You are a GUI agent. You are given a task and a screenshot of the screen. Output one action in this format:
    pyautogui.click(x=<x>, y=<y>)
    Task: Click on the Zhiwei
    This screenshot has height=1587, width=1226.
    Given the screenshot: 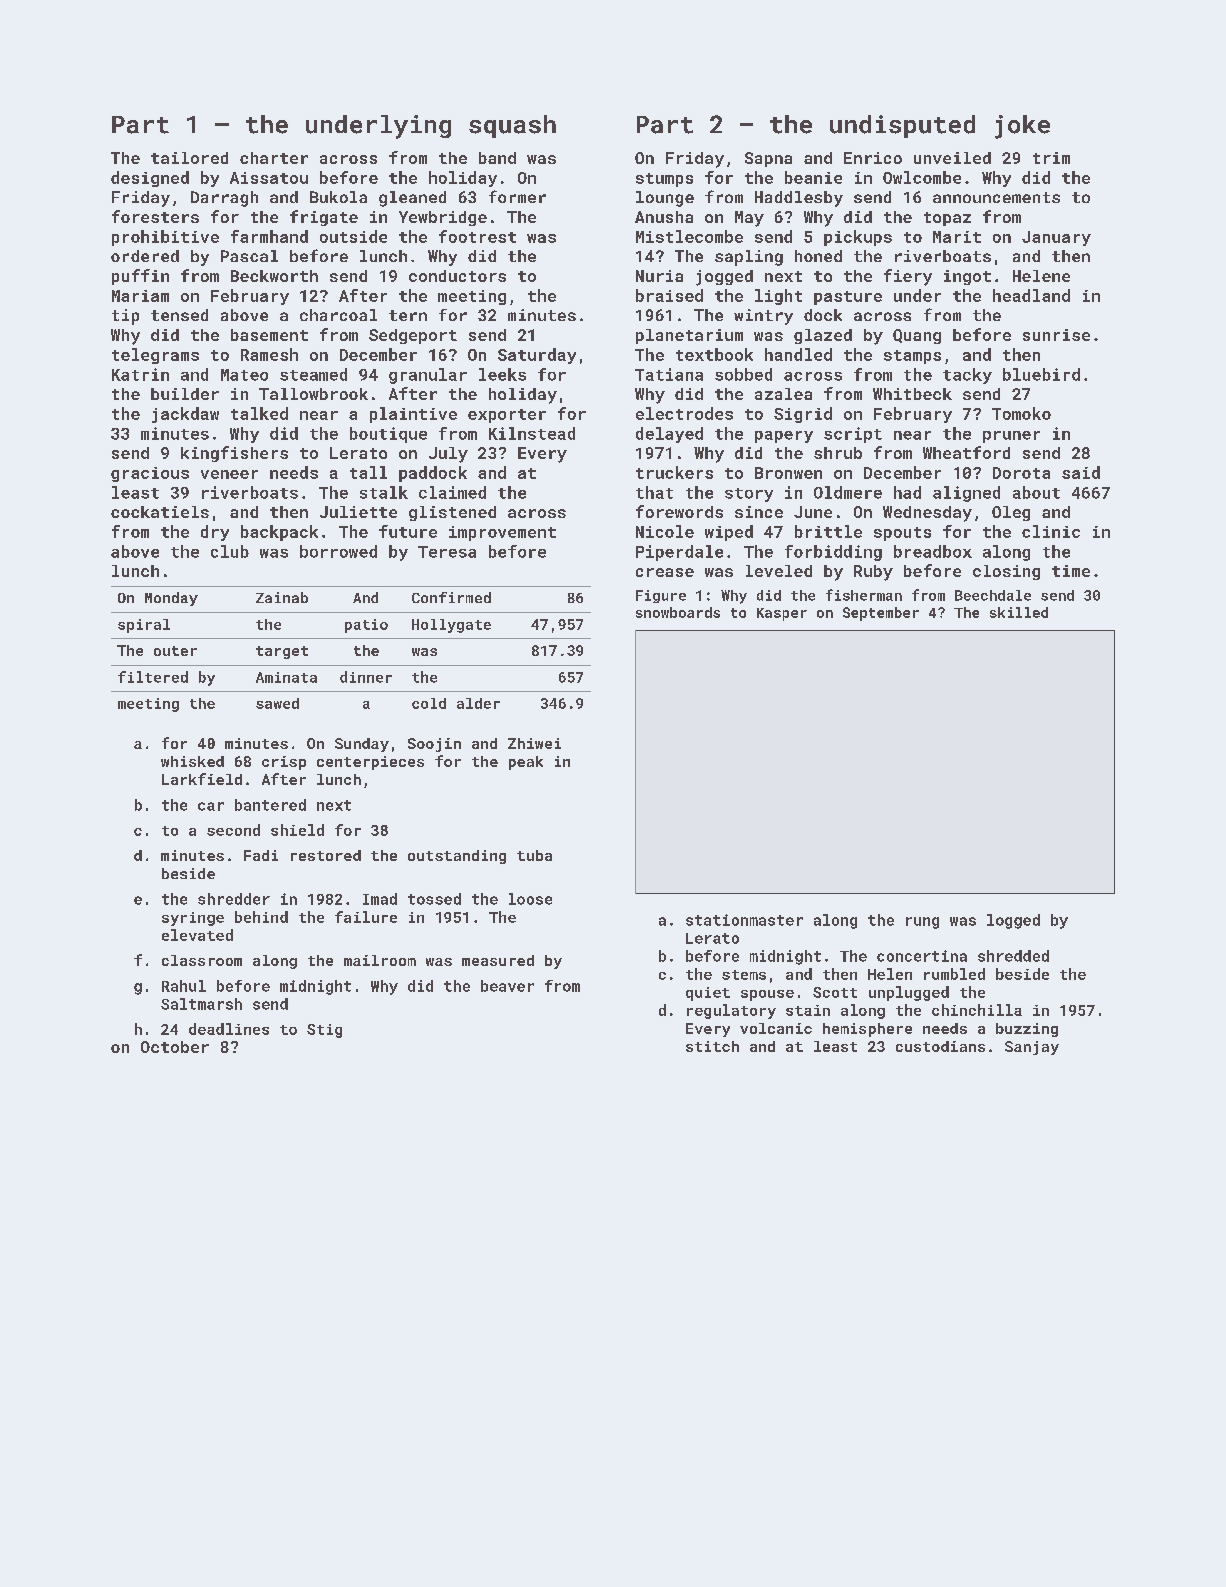 What is the action you would take?
    pyautogui.click(x=534, y=743)
